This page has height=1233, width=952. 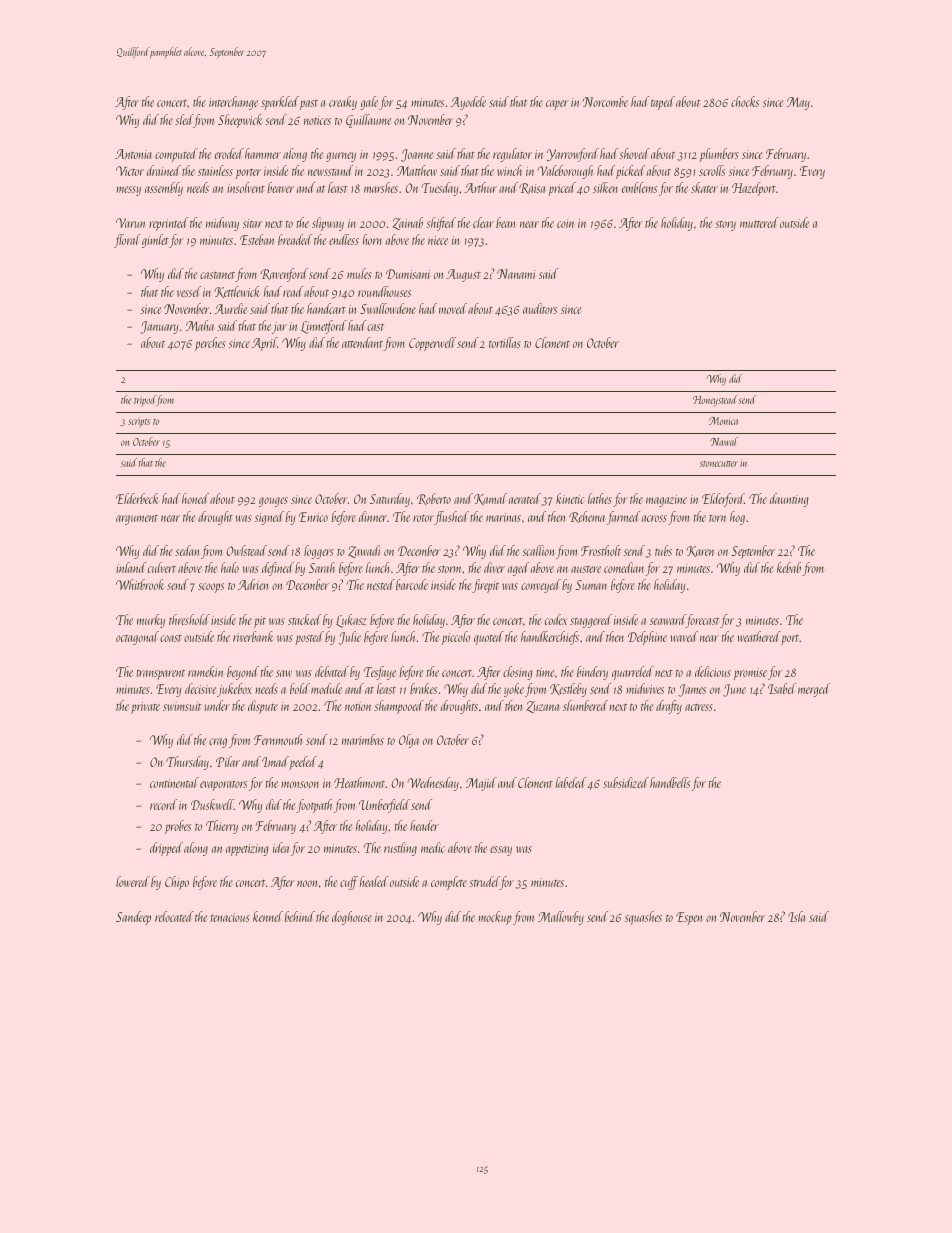 I want to click on Sarah, so click(x=322, y=567).
